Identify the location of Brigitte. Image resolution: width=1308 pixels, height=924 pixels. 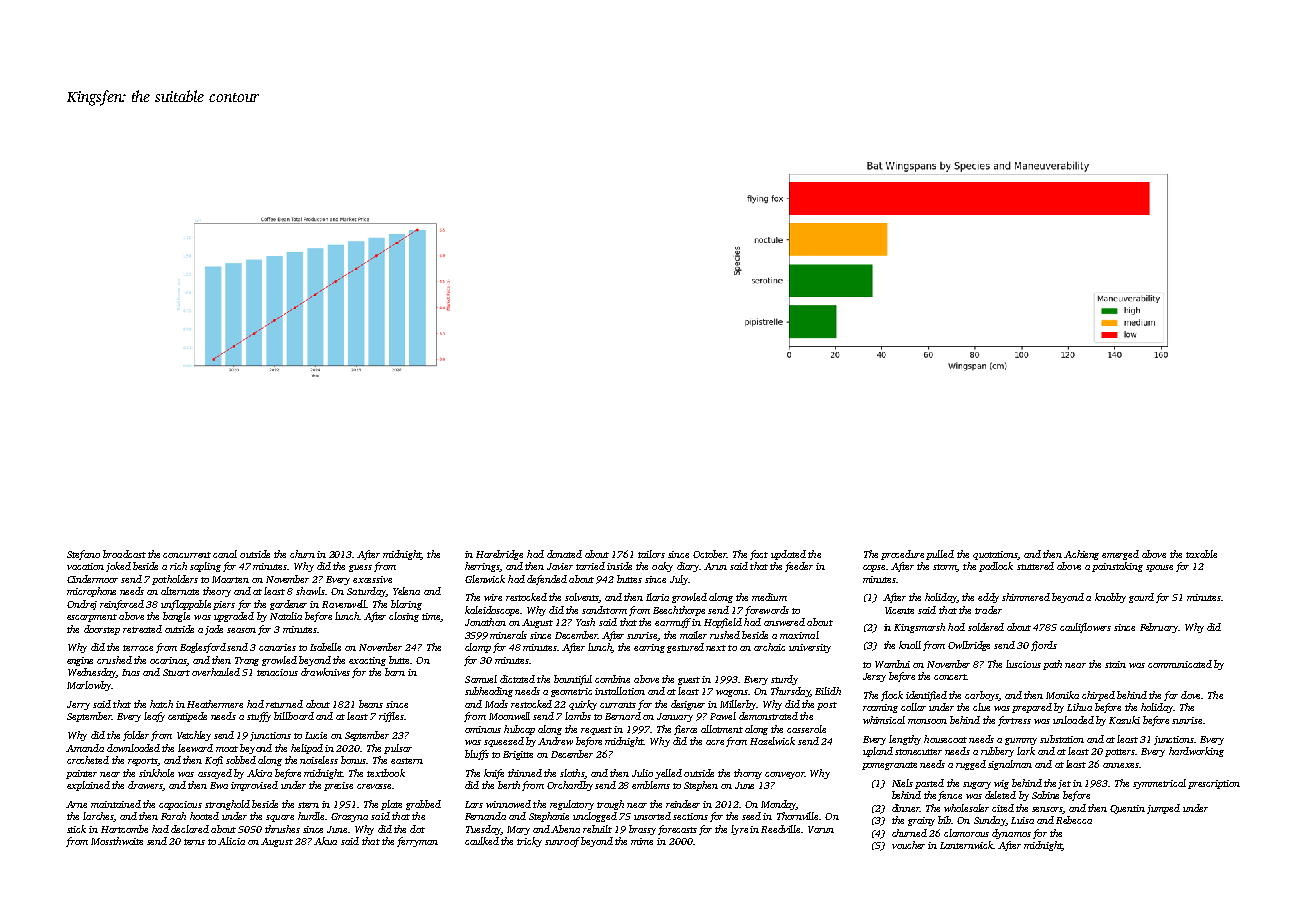
(518, 755).
